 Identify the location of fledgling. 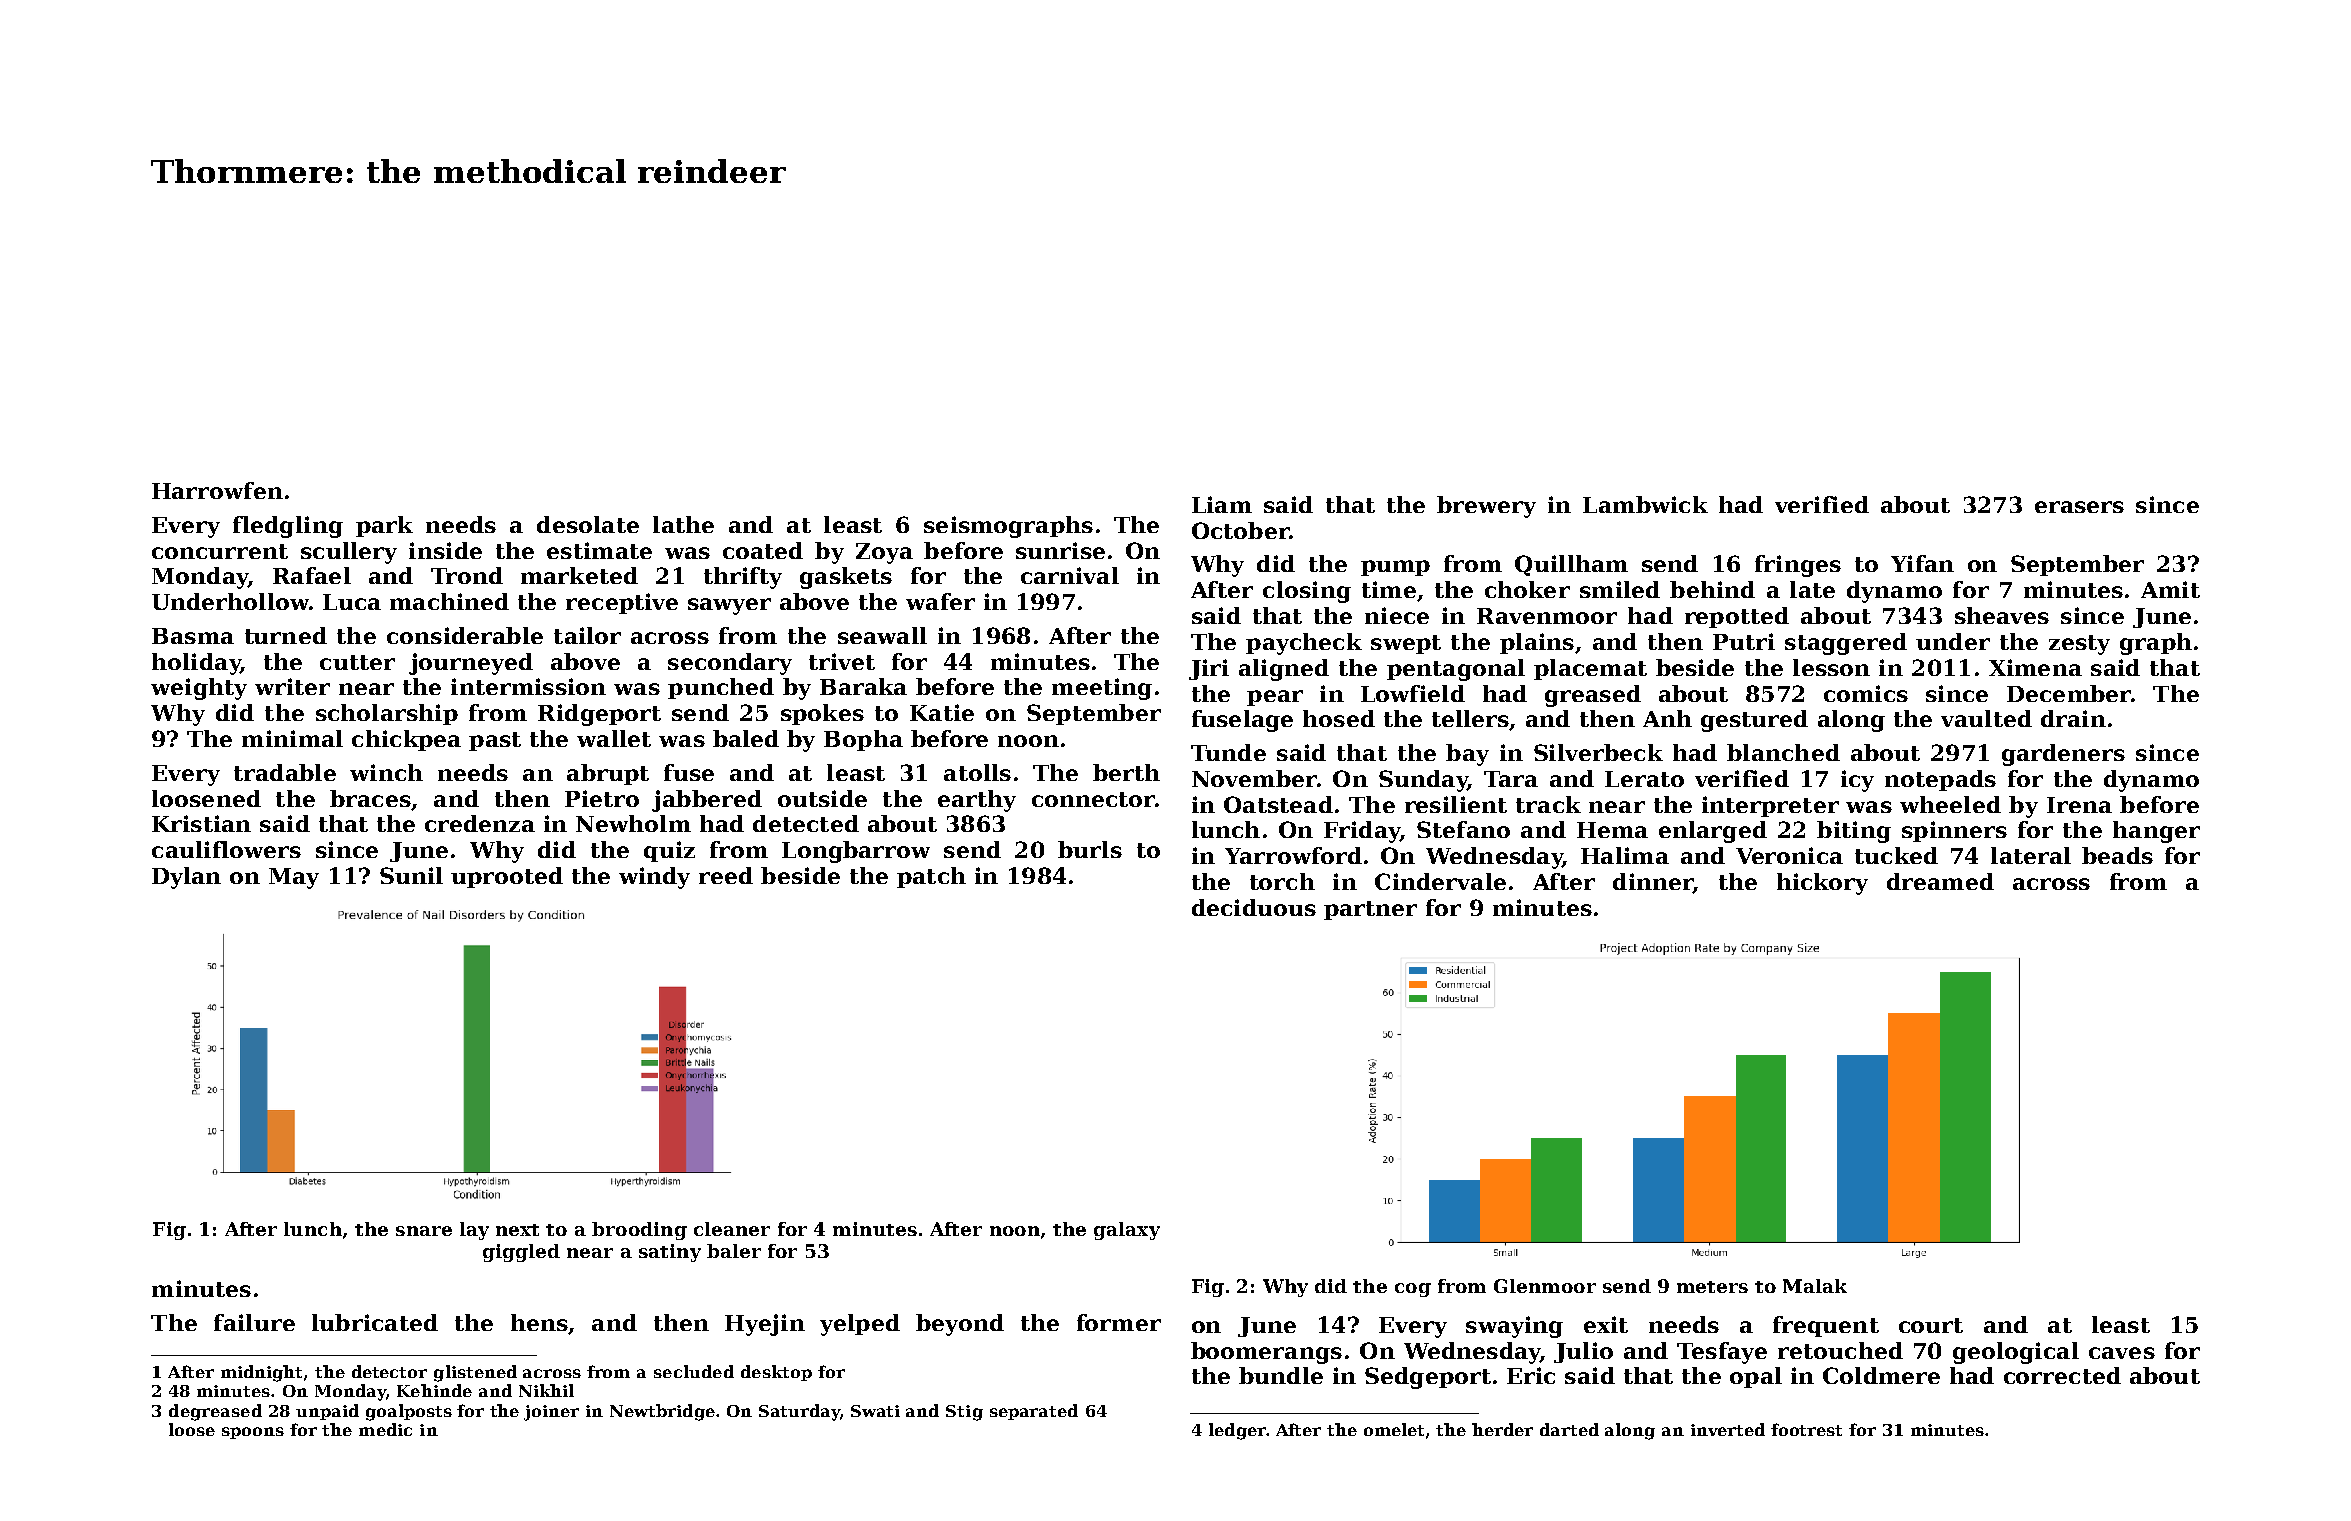
(288, 527).
